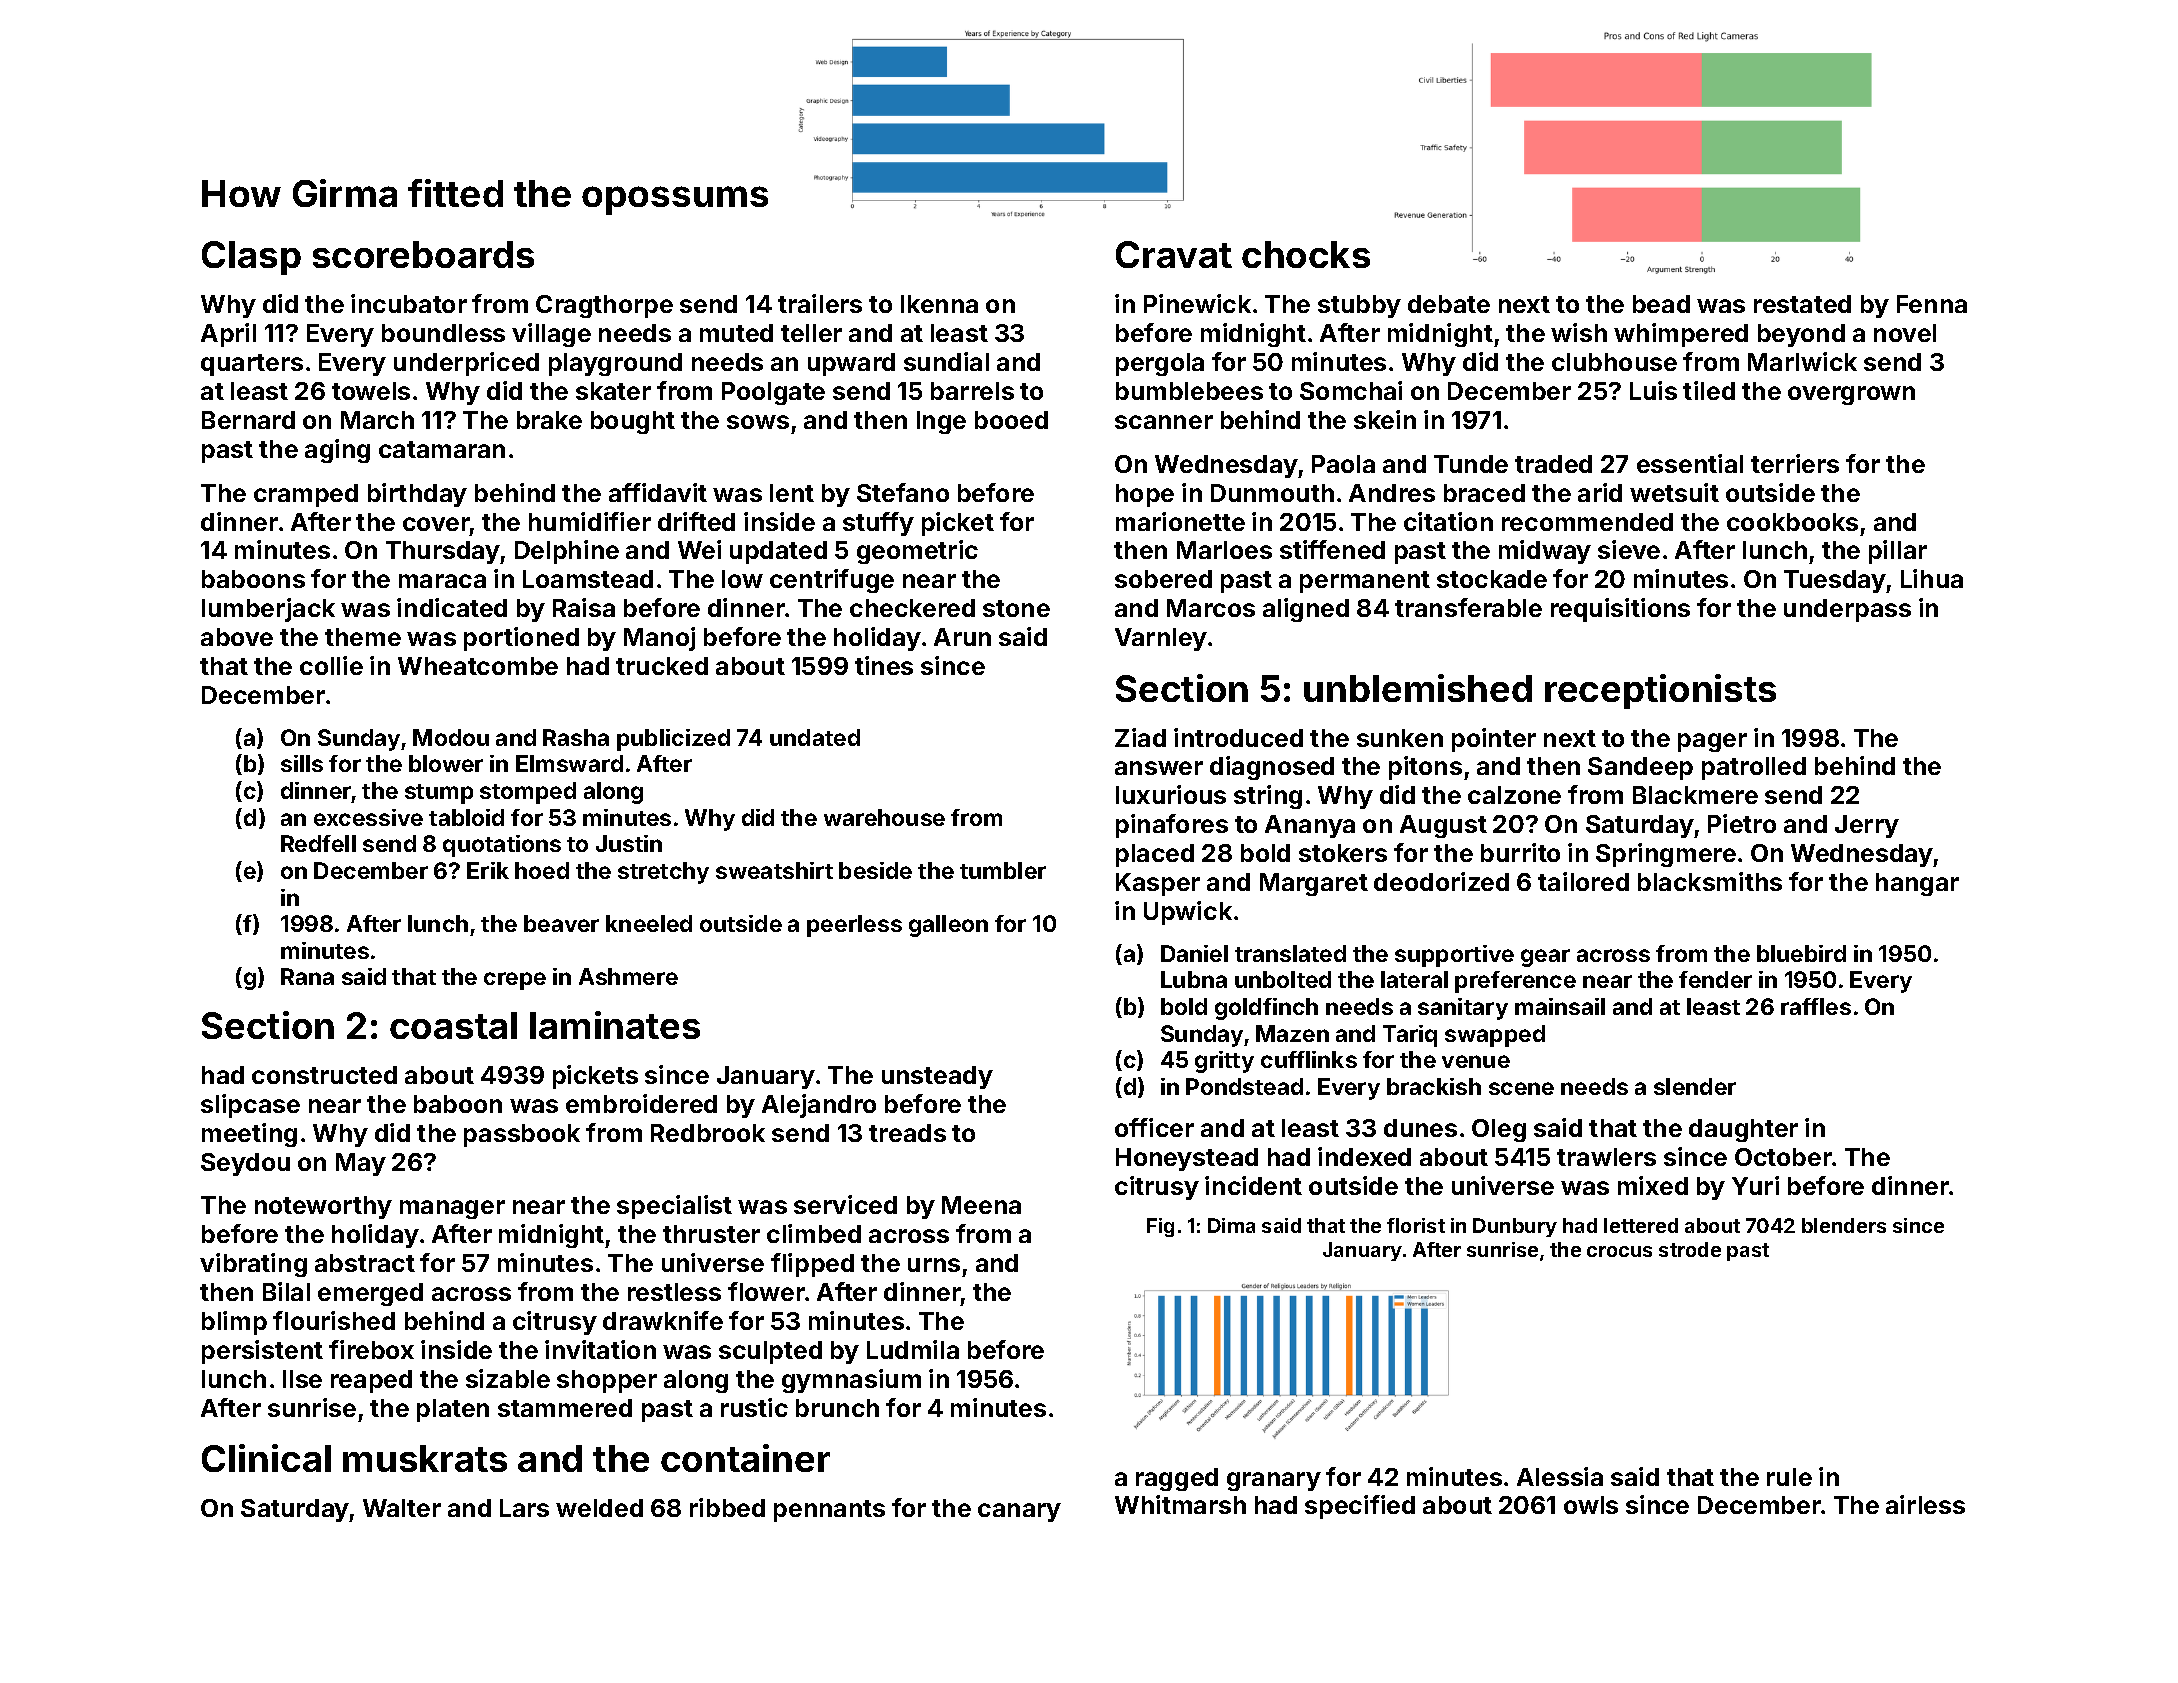 The width and height of the screenshot is (2178, 1683). What do you see at coordinates (1614, 362) in the screenshot?
I see `clubhouse` at bounding box center [1614, 362].
